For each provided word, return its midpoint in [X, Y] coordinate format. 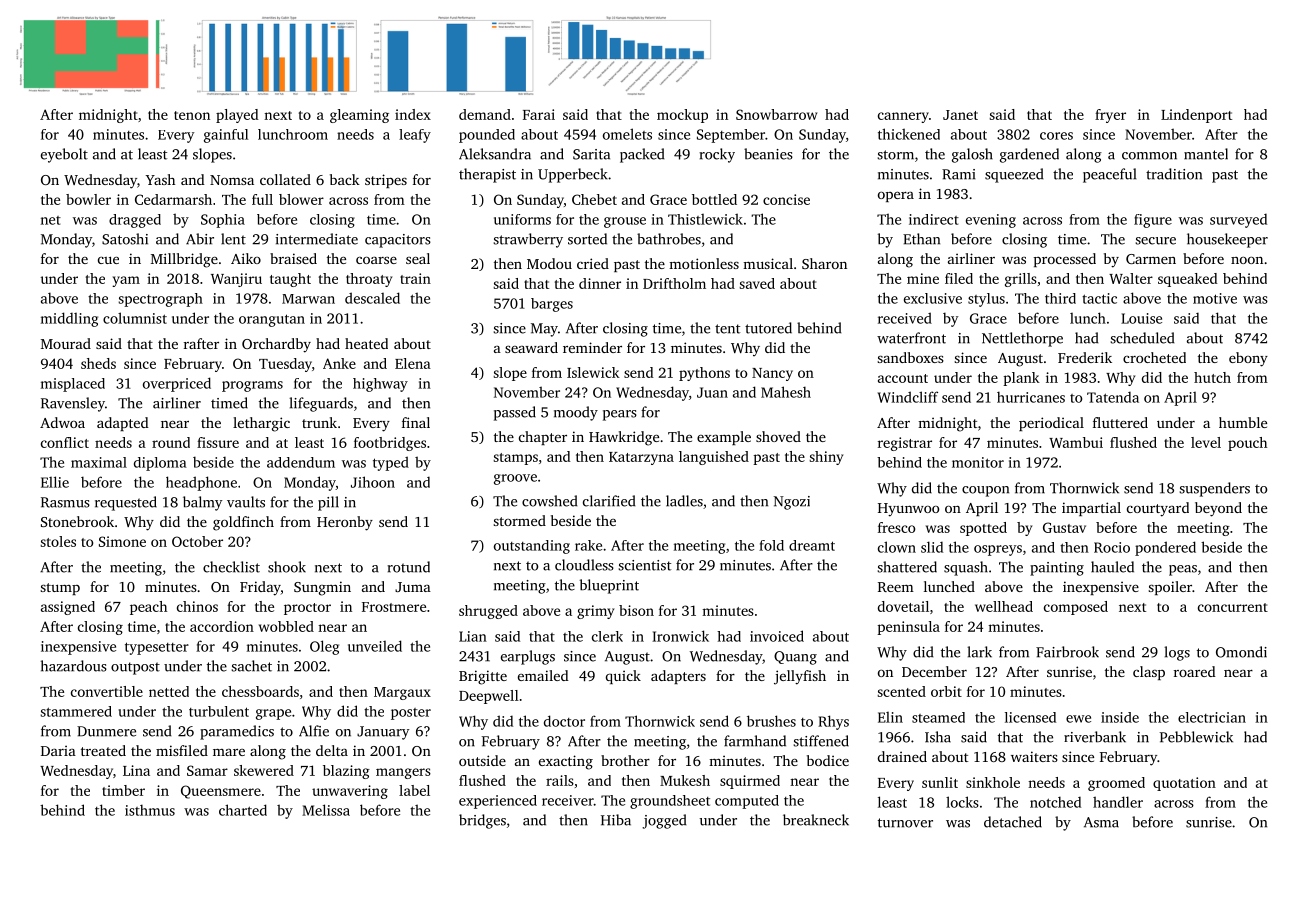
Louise [1141, 318]
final [416, 422]
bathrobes [669, 239]
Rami [959, 174]
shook [287, 567]
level [1206, 442]
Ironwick [680, 636]
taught [290, 280]
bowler [88, 199]
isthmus [150, 810]
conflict [65, 442]
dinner [600, 283]
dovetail [903, 606]
